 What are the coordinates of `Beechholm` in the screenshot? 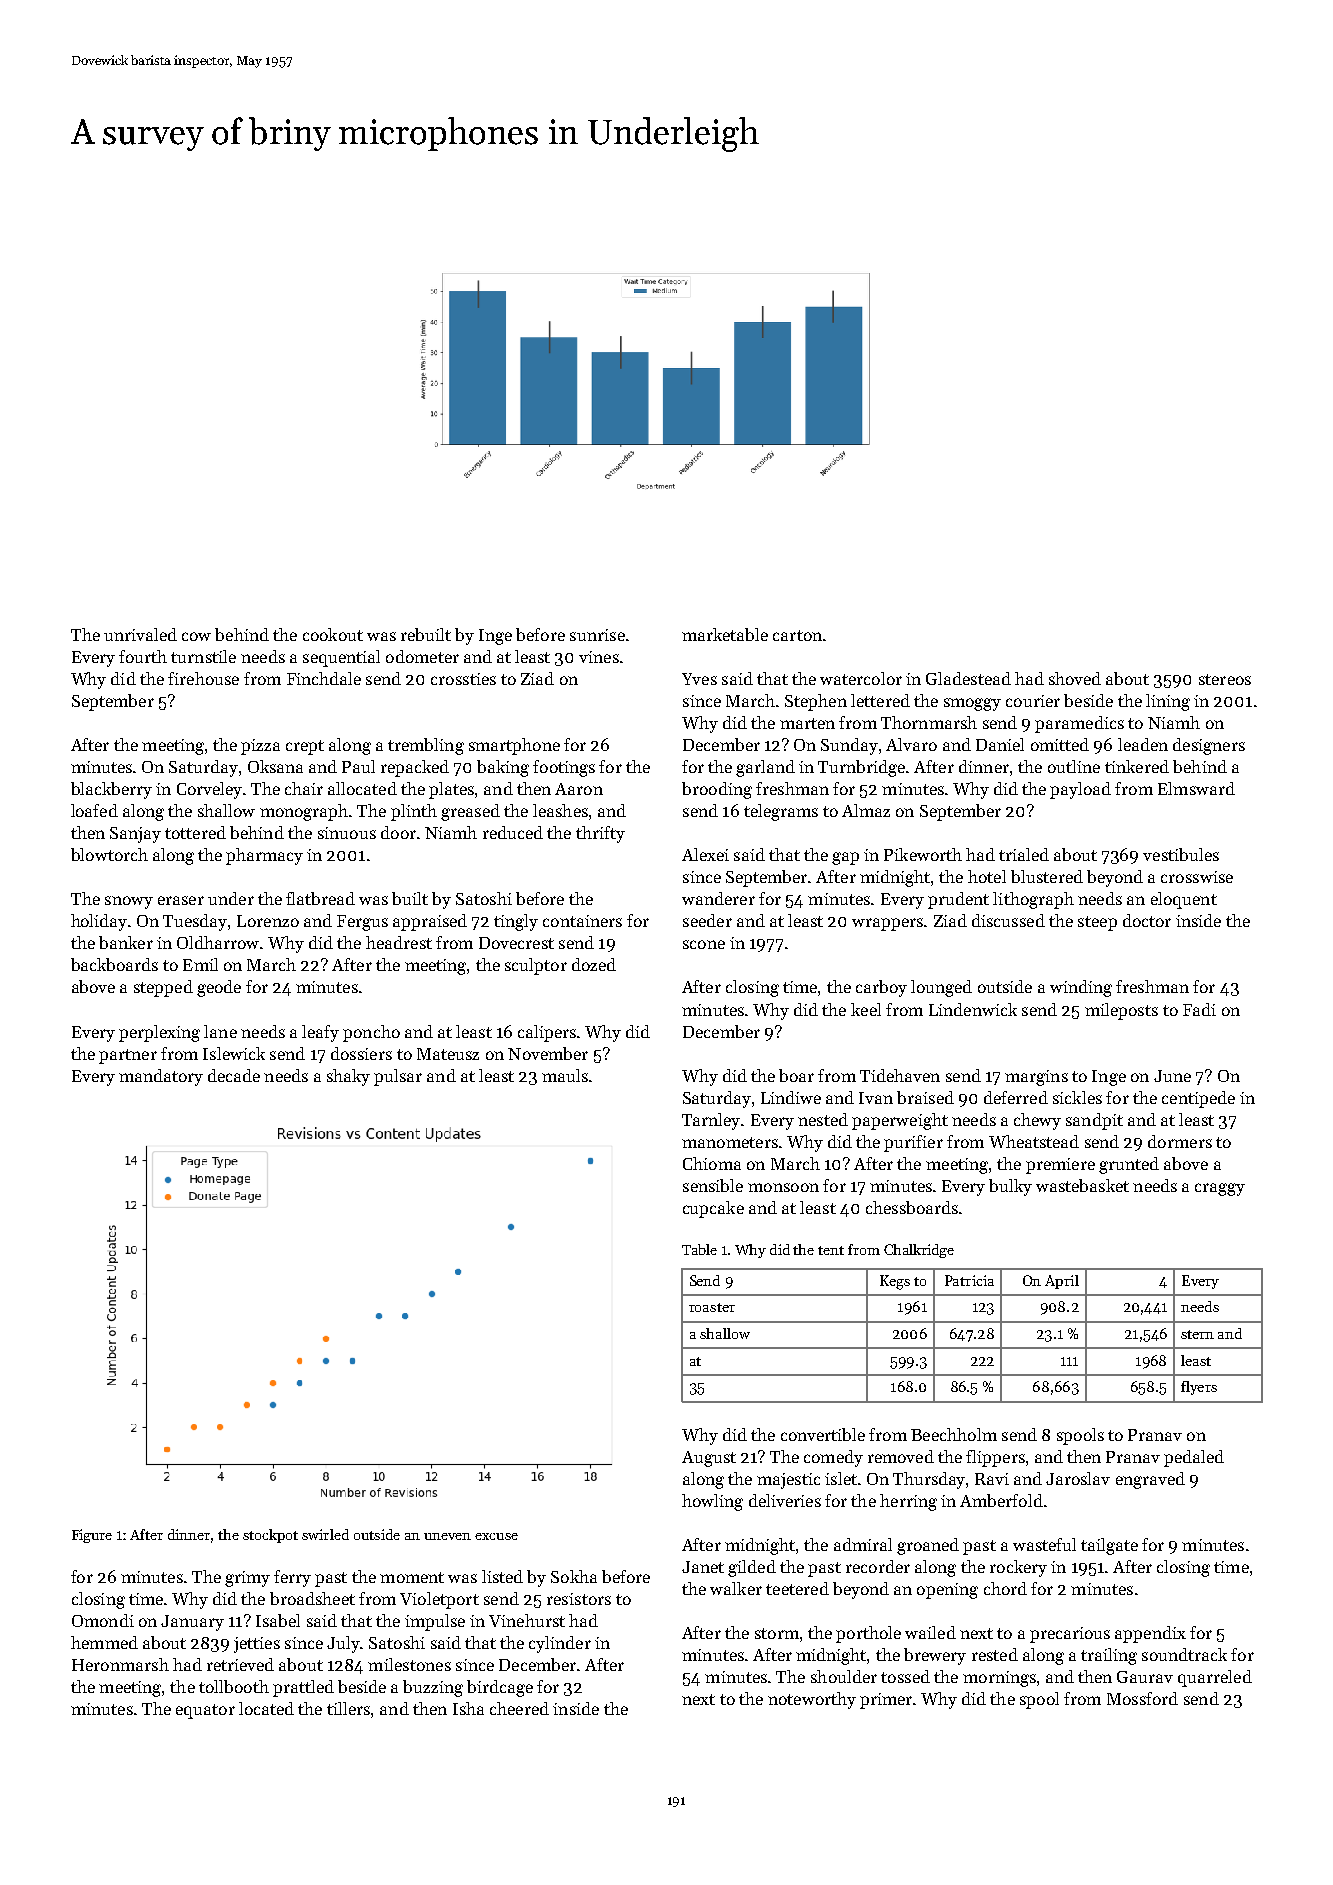 It's located at (954, 1434).
